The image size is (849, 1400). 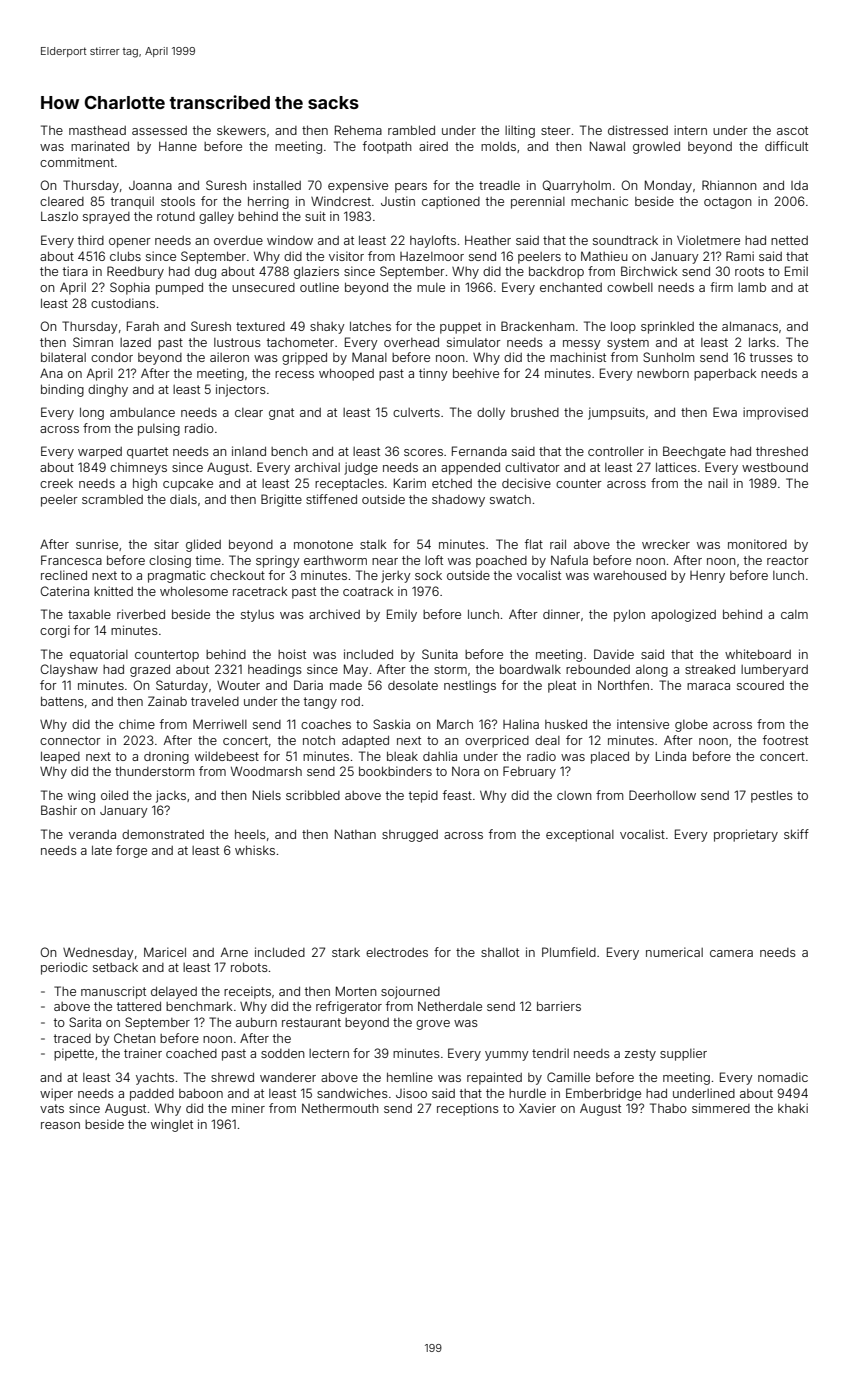 What do you see at coordinates (97, 130) in the image?
I see `masthead` at bounding box center [97, 130].
